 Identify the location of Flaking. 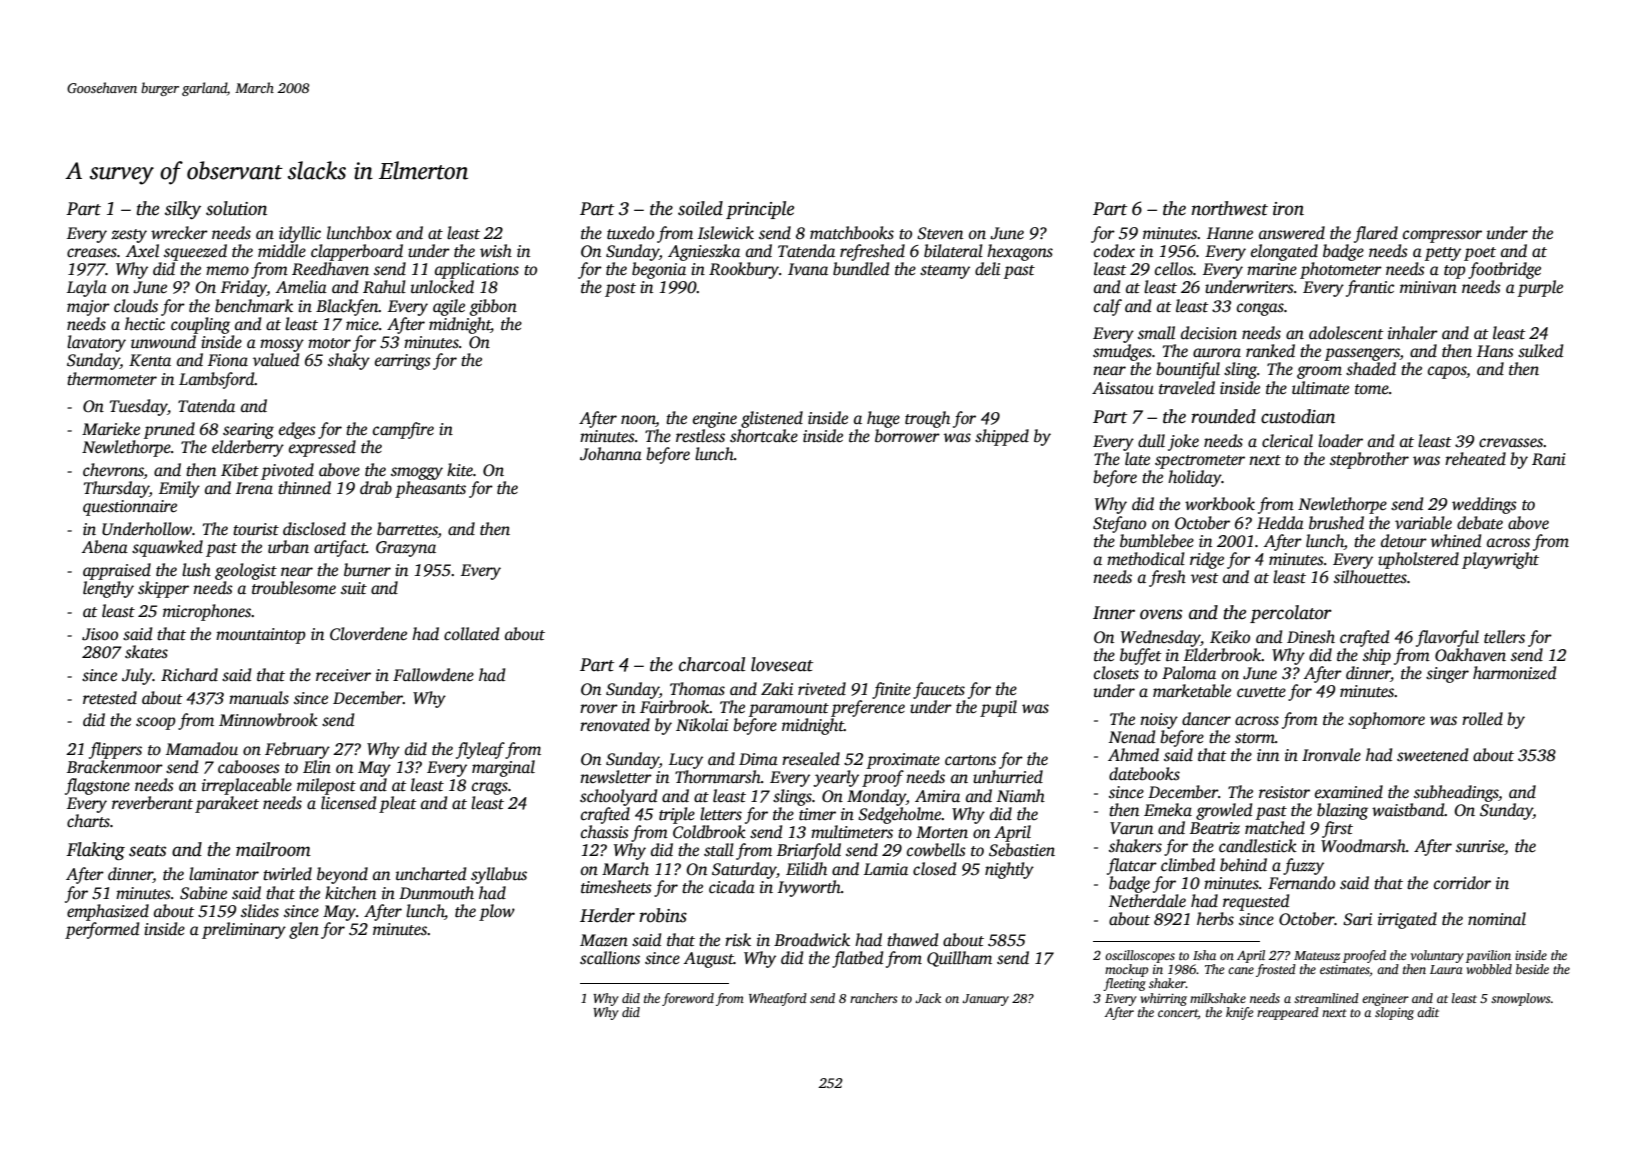
(95, 851).
